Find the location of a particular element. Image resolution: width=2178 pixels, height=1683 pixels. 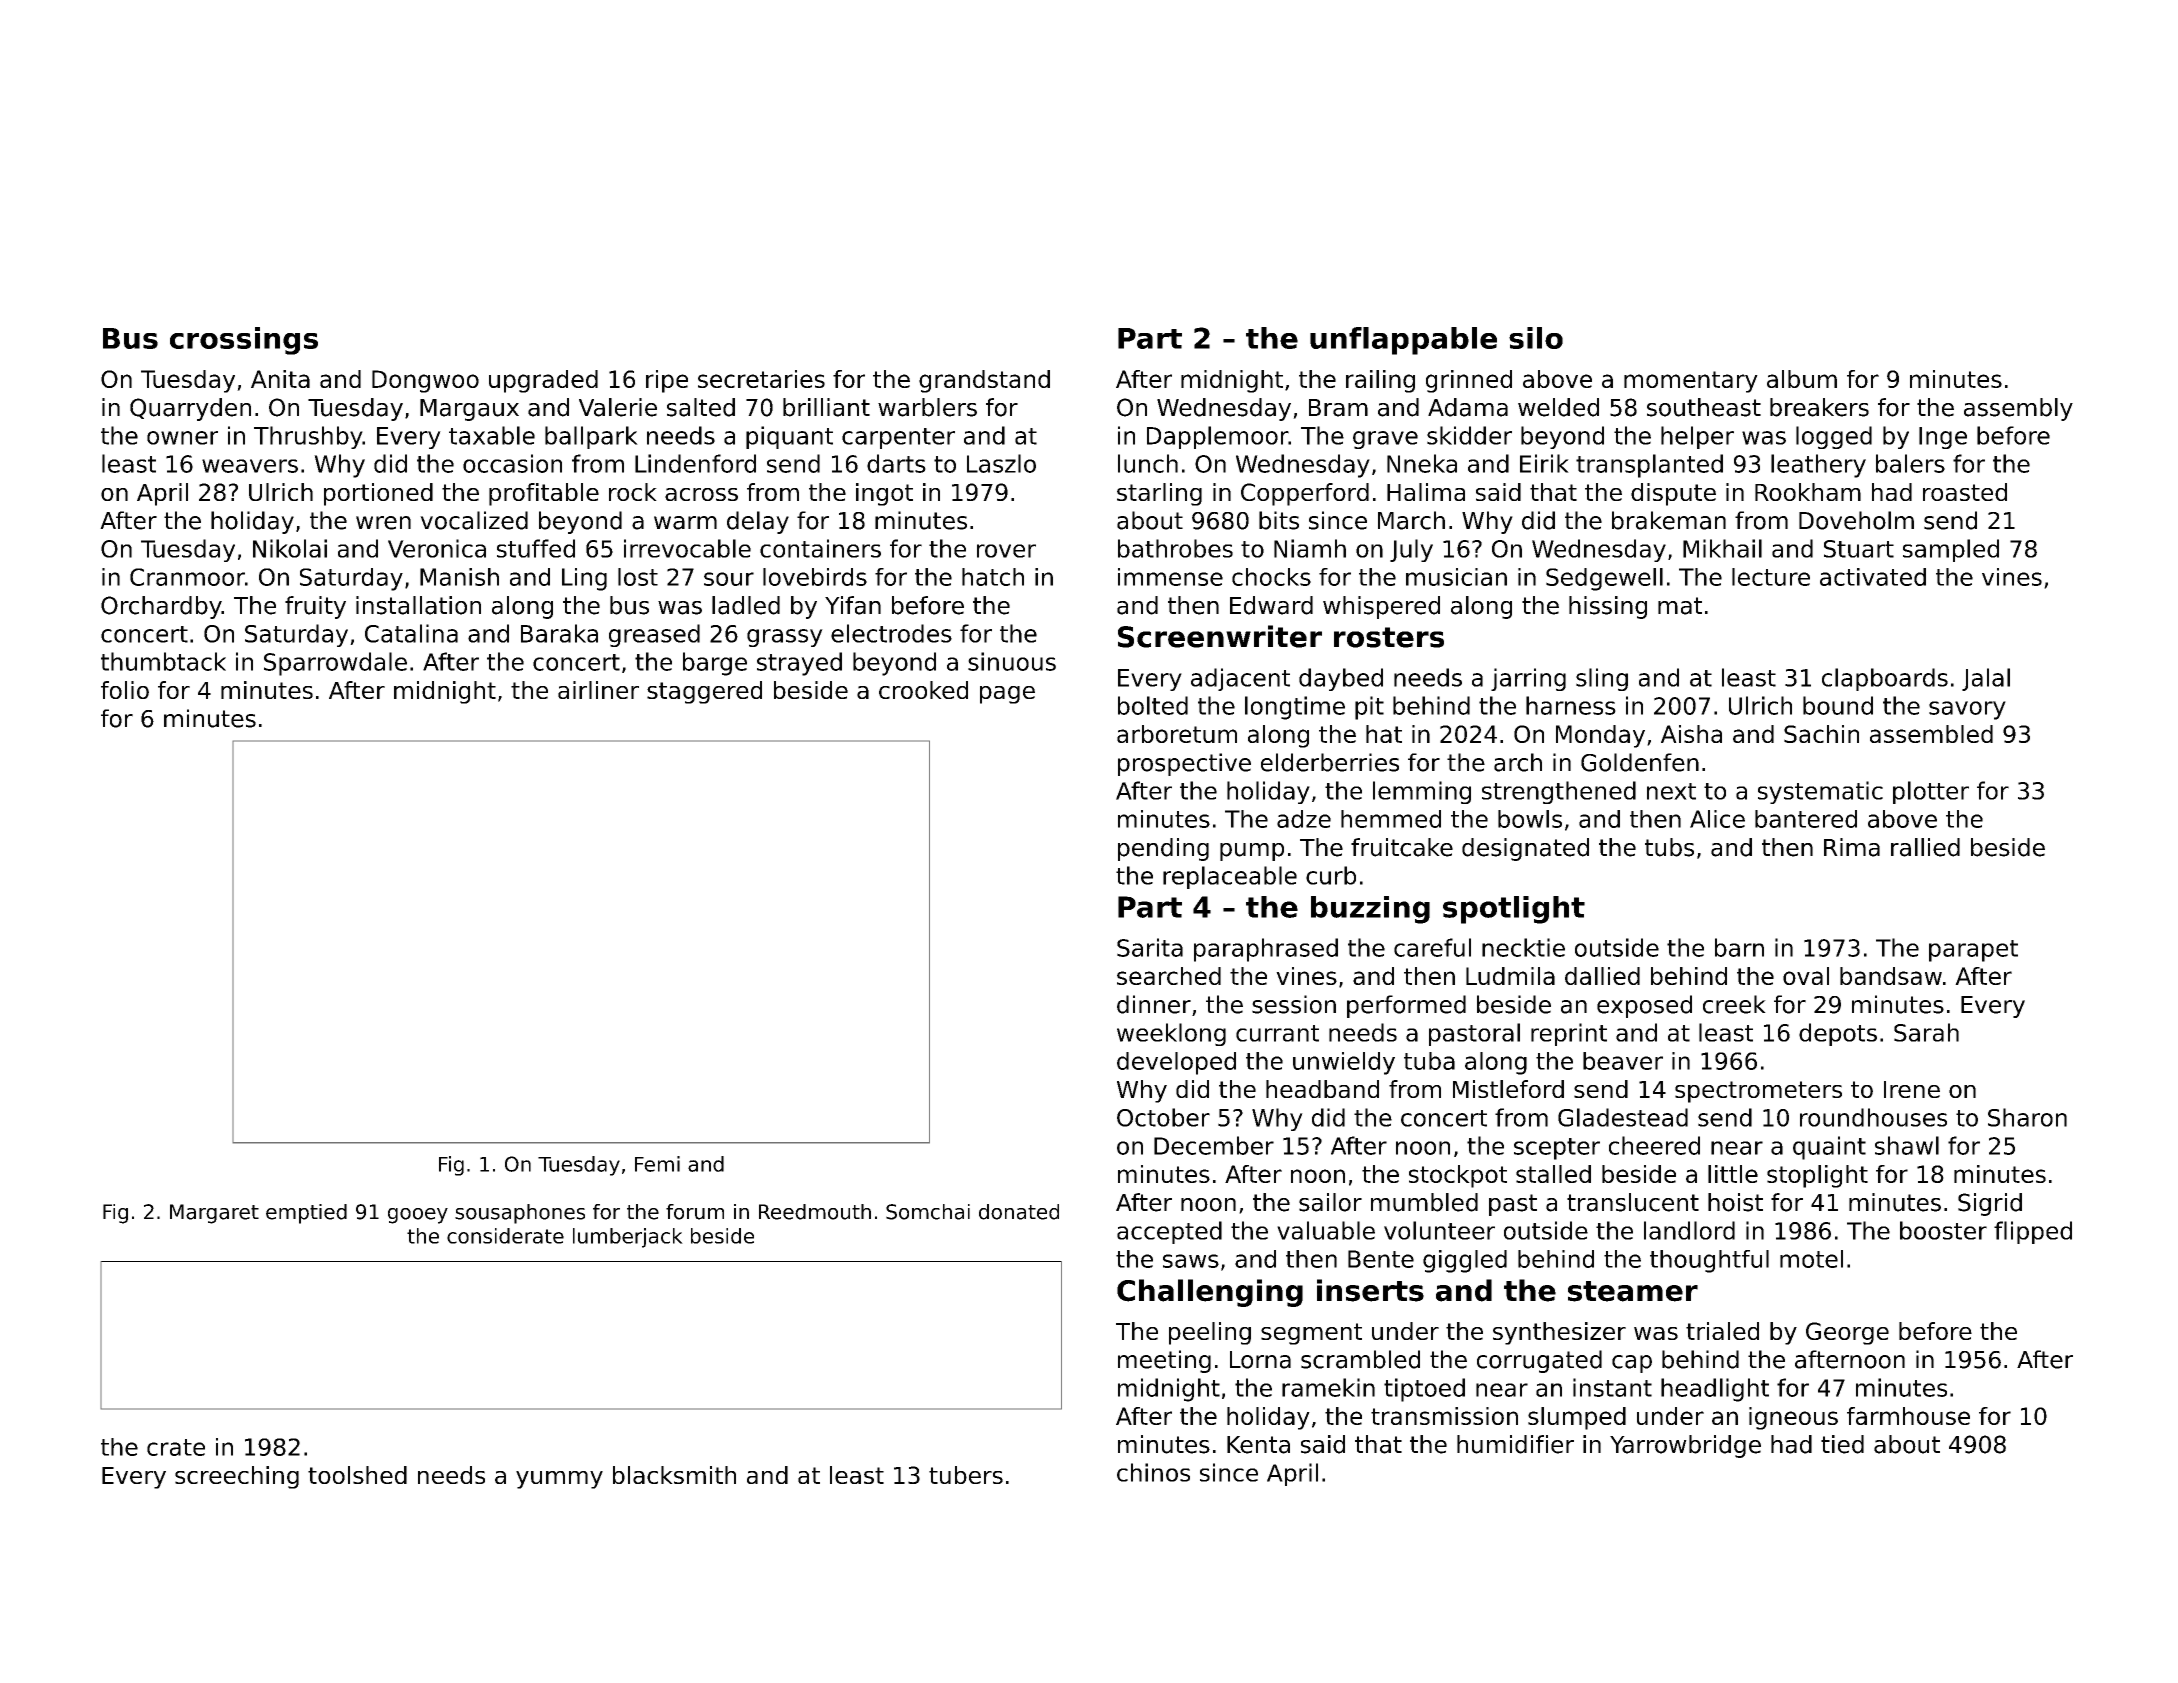

yummy is located at coordinates (559, 1480).
